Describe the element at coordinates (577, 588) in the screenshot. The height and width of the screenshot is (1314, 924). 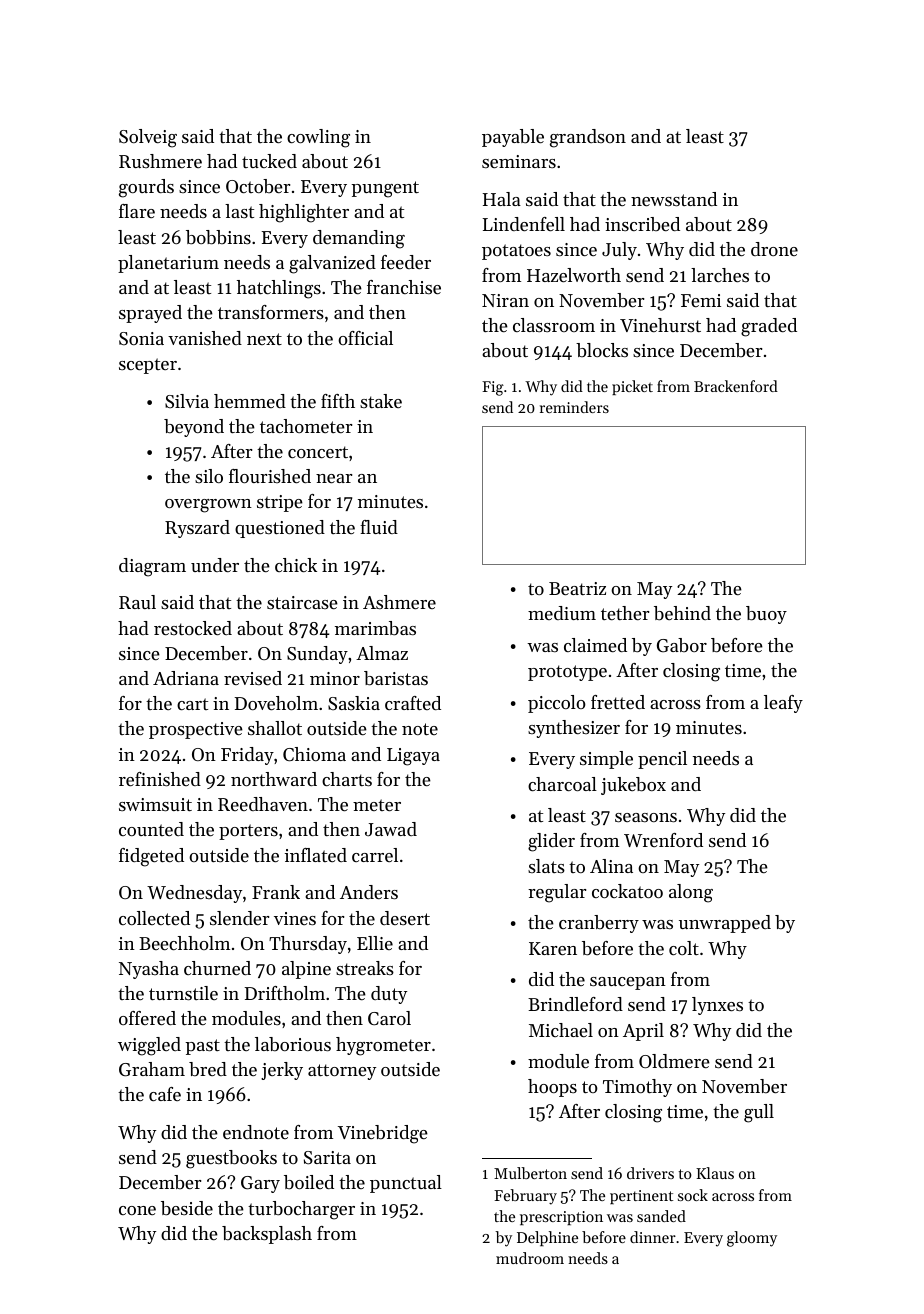
I see `Beatriz` at that location.
